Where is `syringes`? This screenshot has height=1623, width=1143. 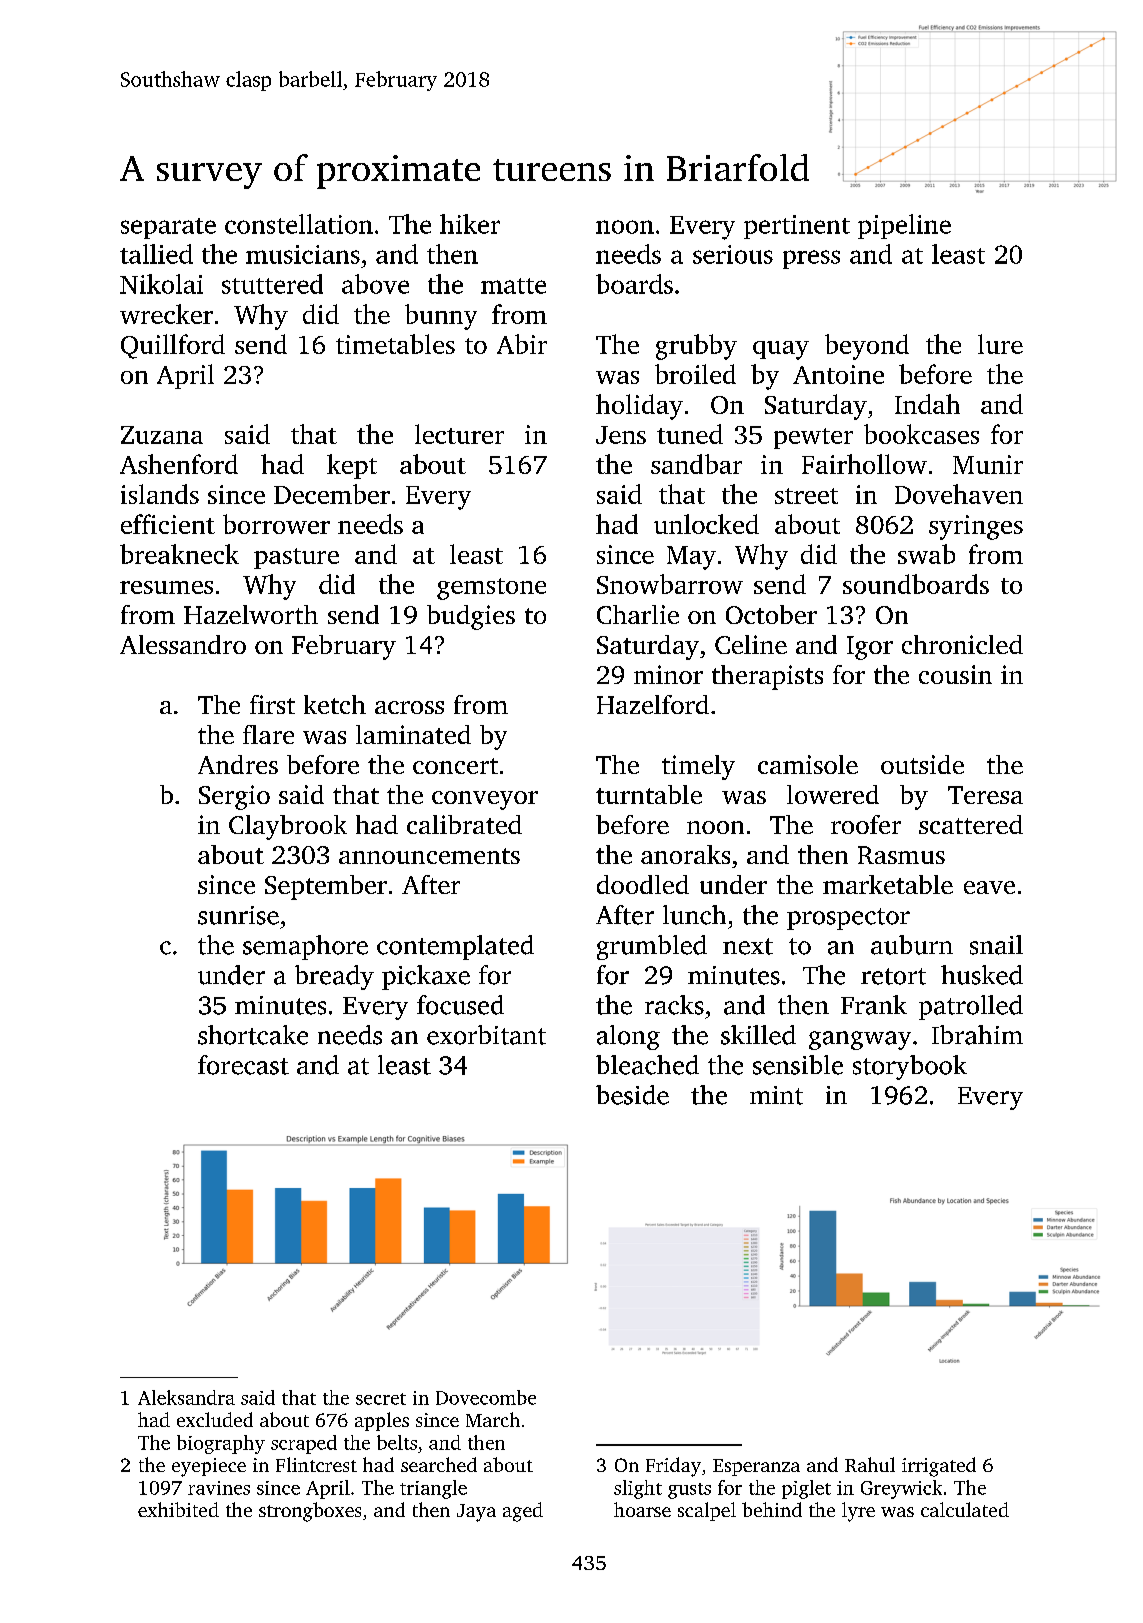 syringes is located at coordinates (976, 527).
